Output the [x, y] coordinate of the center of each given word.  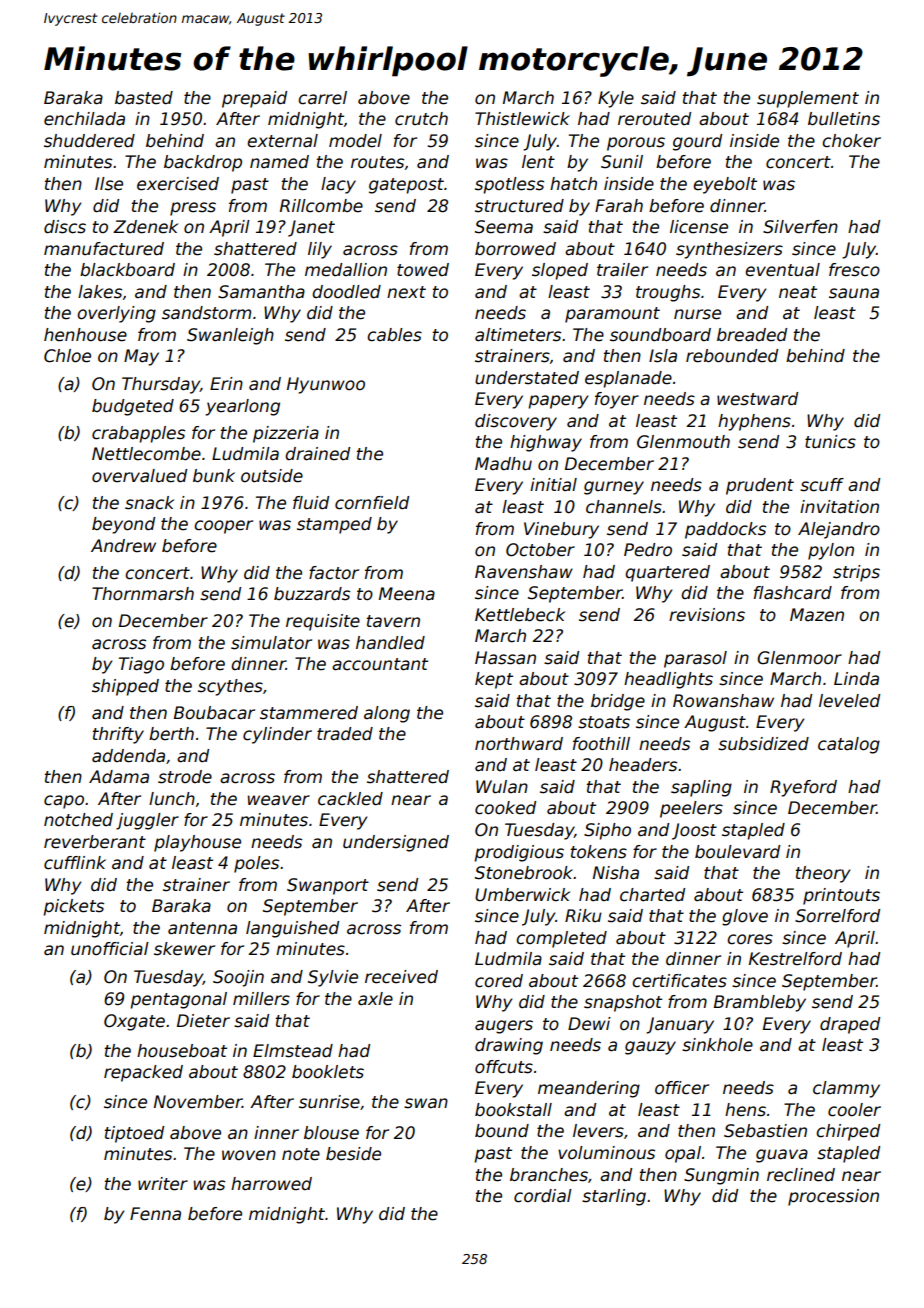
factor [334, 573]
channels [624, 507]
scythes [230, 687]
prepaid [254, 99]
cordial [543, 1196]
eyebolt [725, 185]
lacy [338, 185]
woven [249, 1155]
